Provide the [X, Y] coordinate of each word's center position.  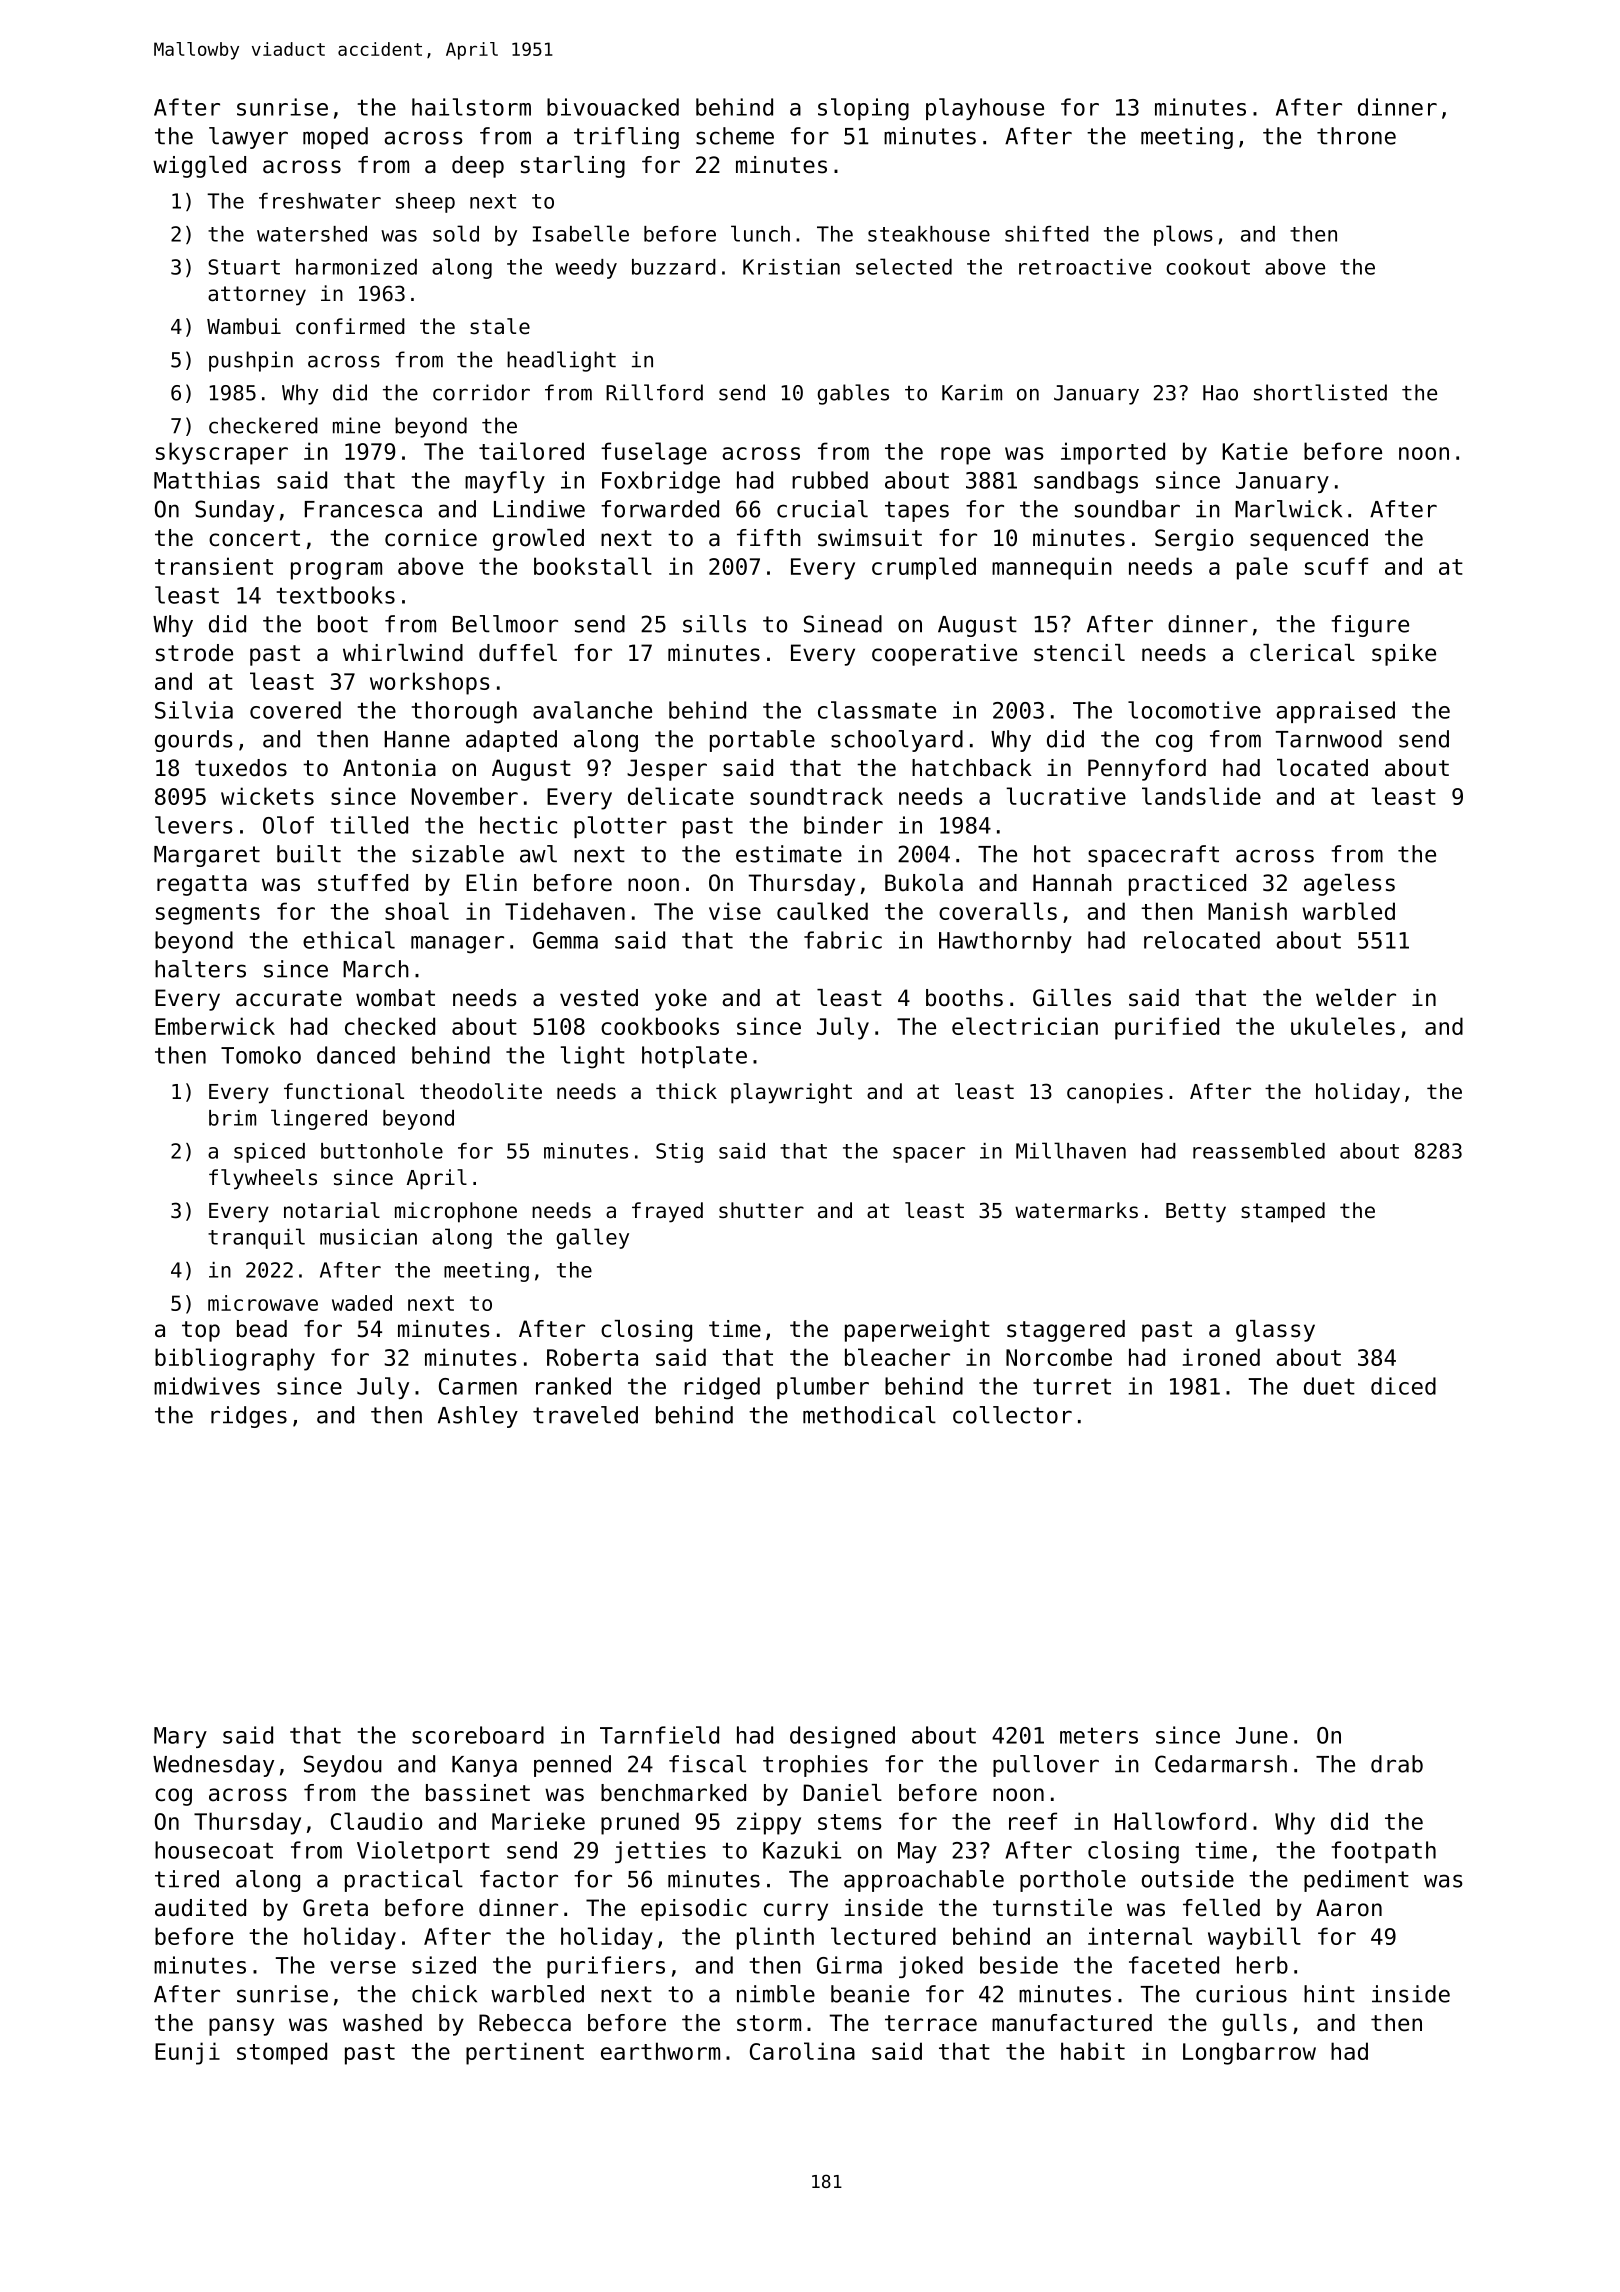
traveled [585, 1415]
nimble [776, 1994]
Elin [491, 882]
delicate [681, 796]
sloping [863, 109]
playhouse [985, 109]
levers [193, 825]
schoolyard [897, 741]
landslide [1201, 796]
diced [1403, 1386]
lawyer [248, 138]
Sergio [1194, 540]
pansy [241, 2027]
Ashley [478, 1417]
